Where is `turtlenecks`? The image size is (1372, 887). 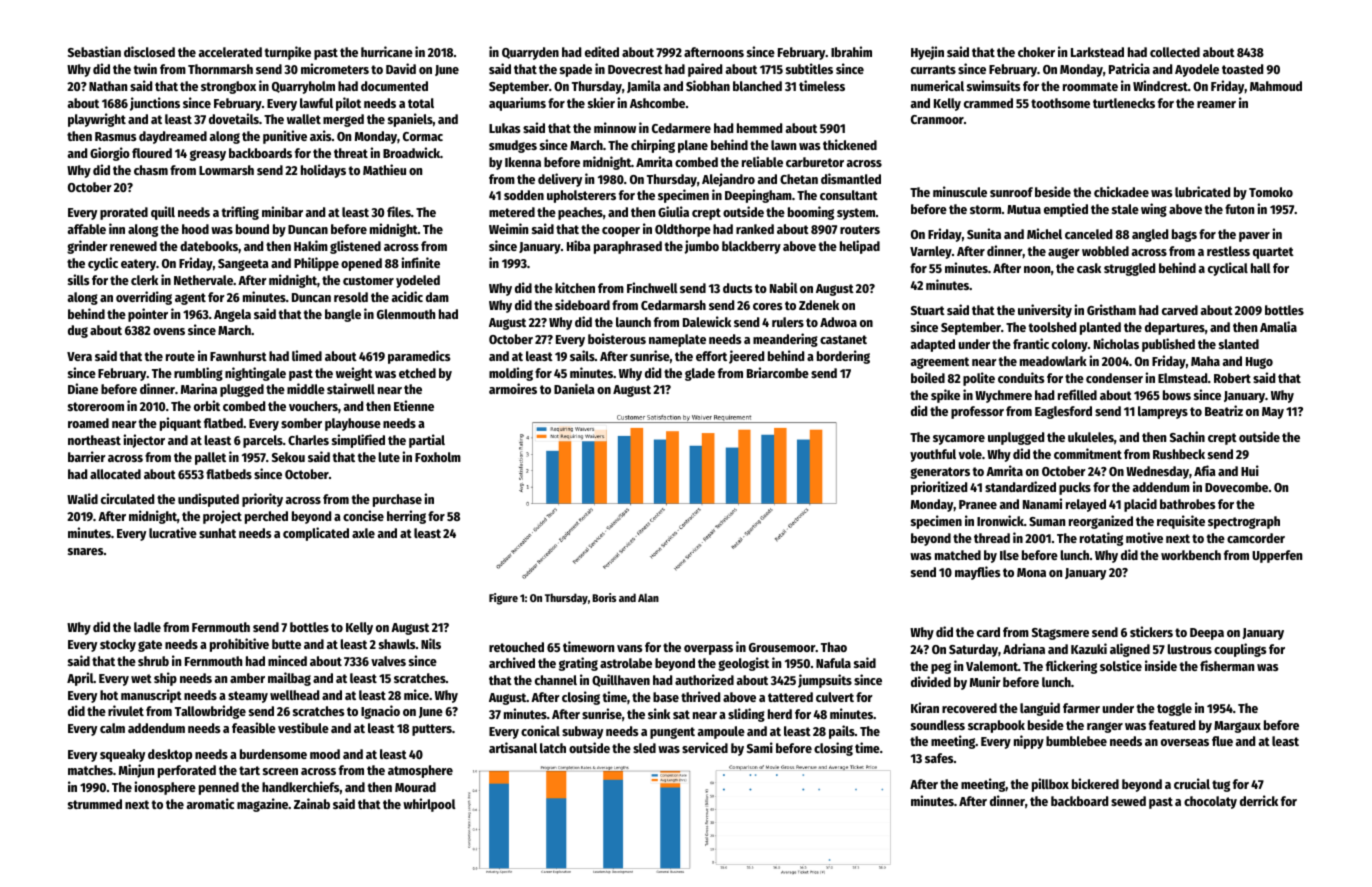
turtlenecks is located at coordinates (1124, 103).
